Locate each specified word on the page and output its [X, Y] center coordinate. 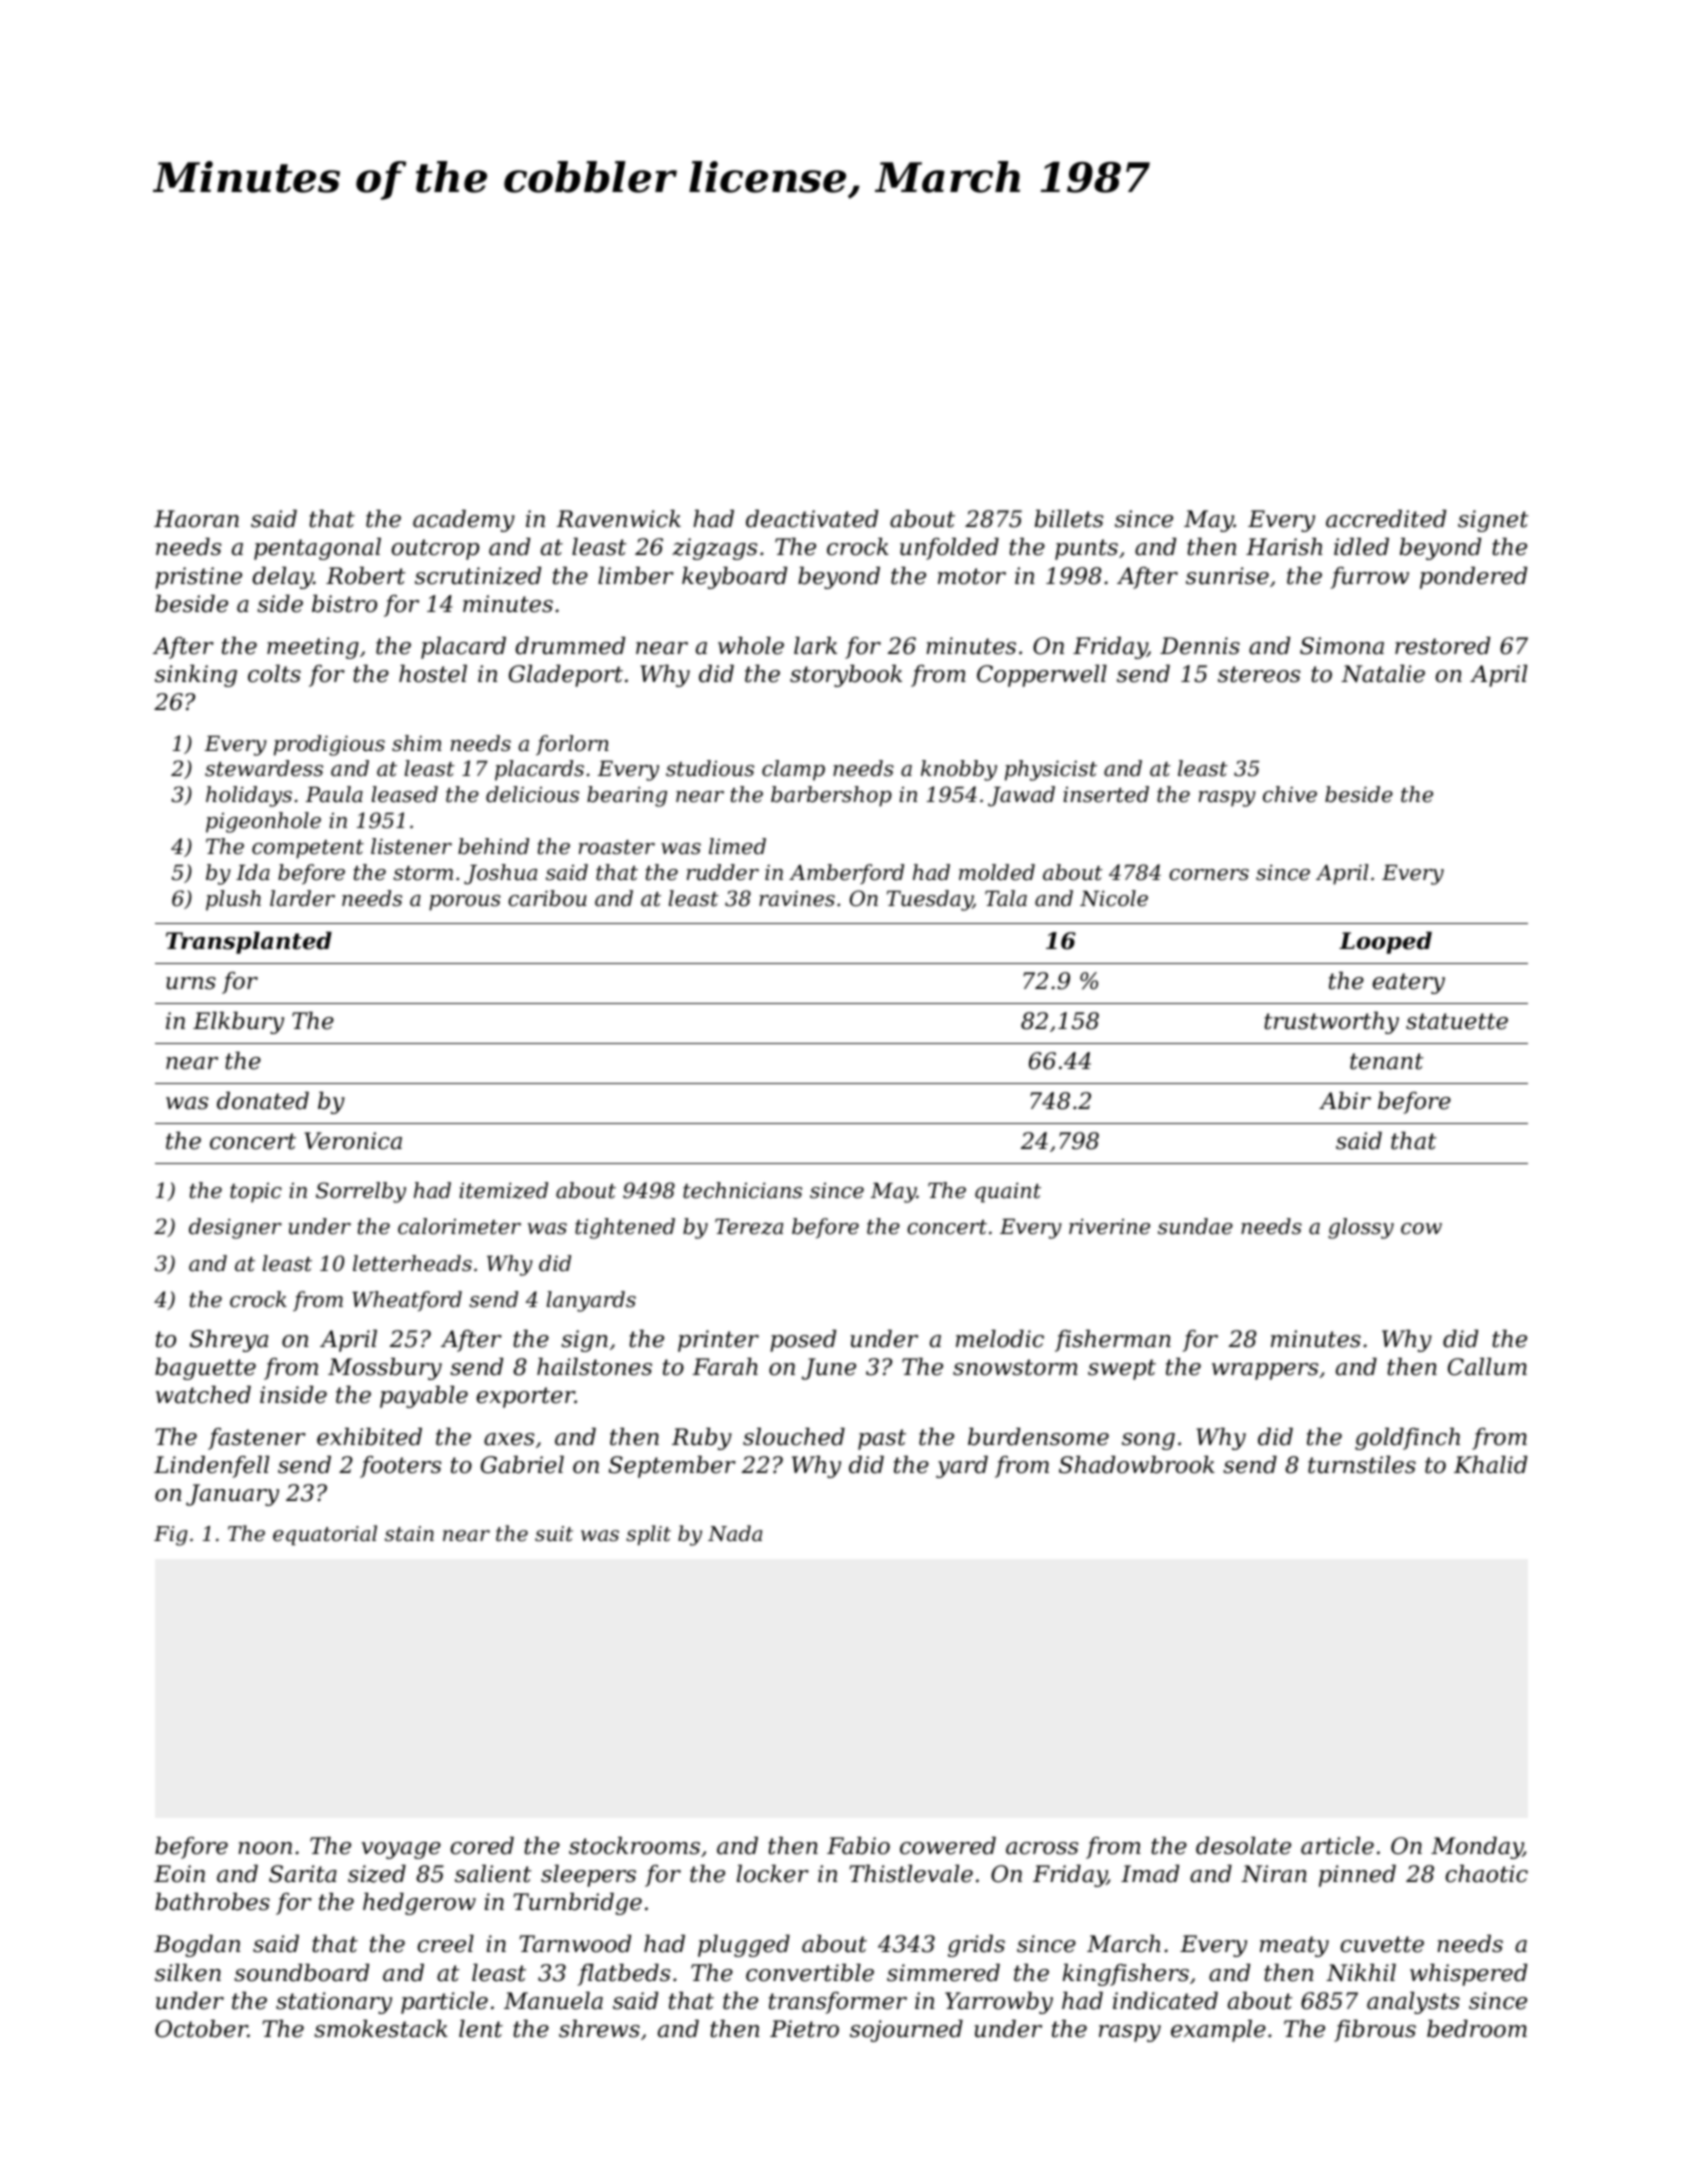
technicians [742, 1190]
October [201, 2029]
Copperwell [1042, 676]
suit [554, 1534]
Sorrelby [361, 1192]
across [1042, 1848]
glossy [1361, 1228]
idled [1361, 547]
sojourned [906, 2031]
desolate [1243, 1846]
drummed [570, 646]
